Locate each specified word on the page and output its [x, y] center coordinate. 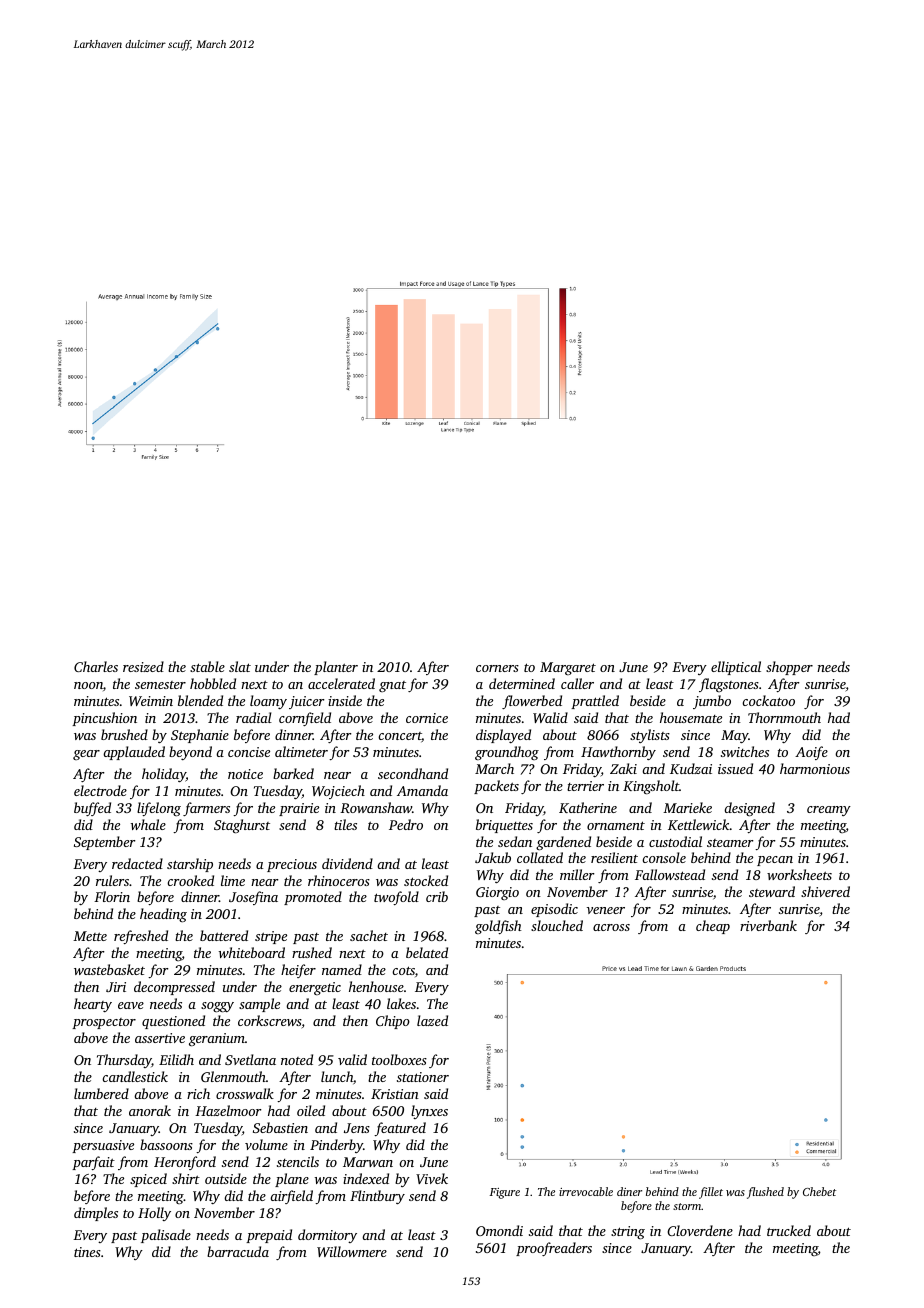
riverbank [768, 925]
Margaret [568, 669]
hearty [93, 1005]
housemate [691, 717]
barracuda [238, 1251]
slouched [557, 925]
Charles [96, 666]
